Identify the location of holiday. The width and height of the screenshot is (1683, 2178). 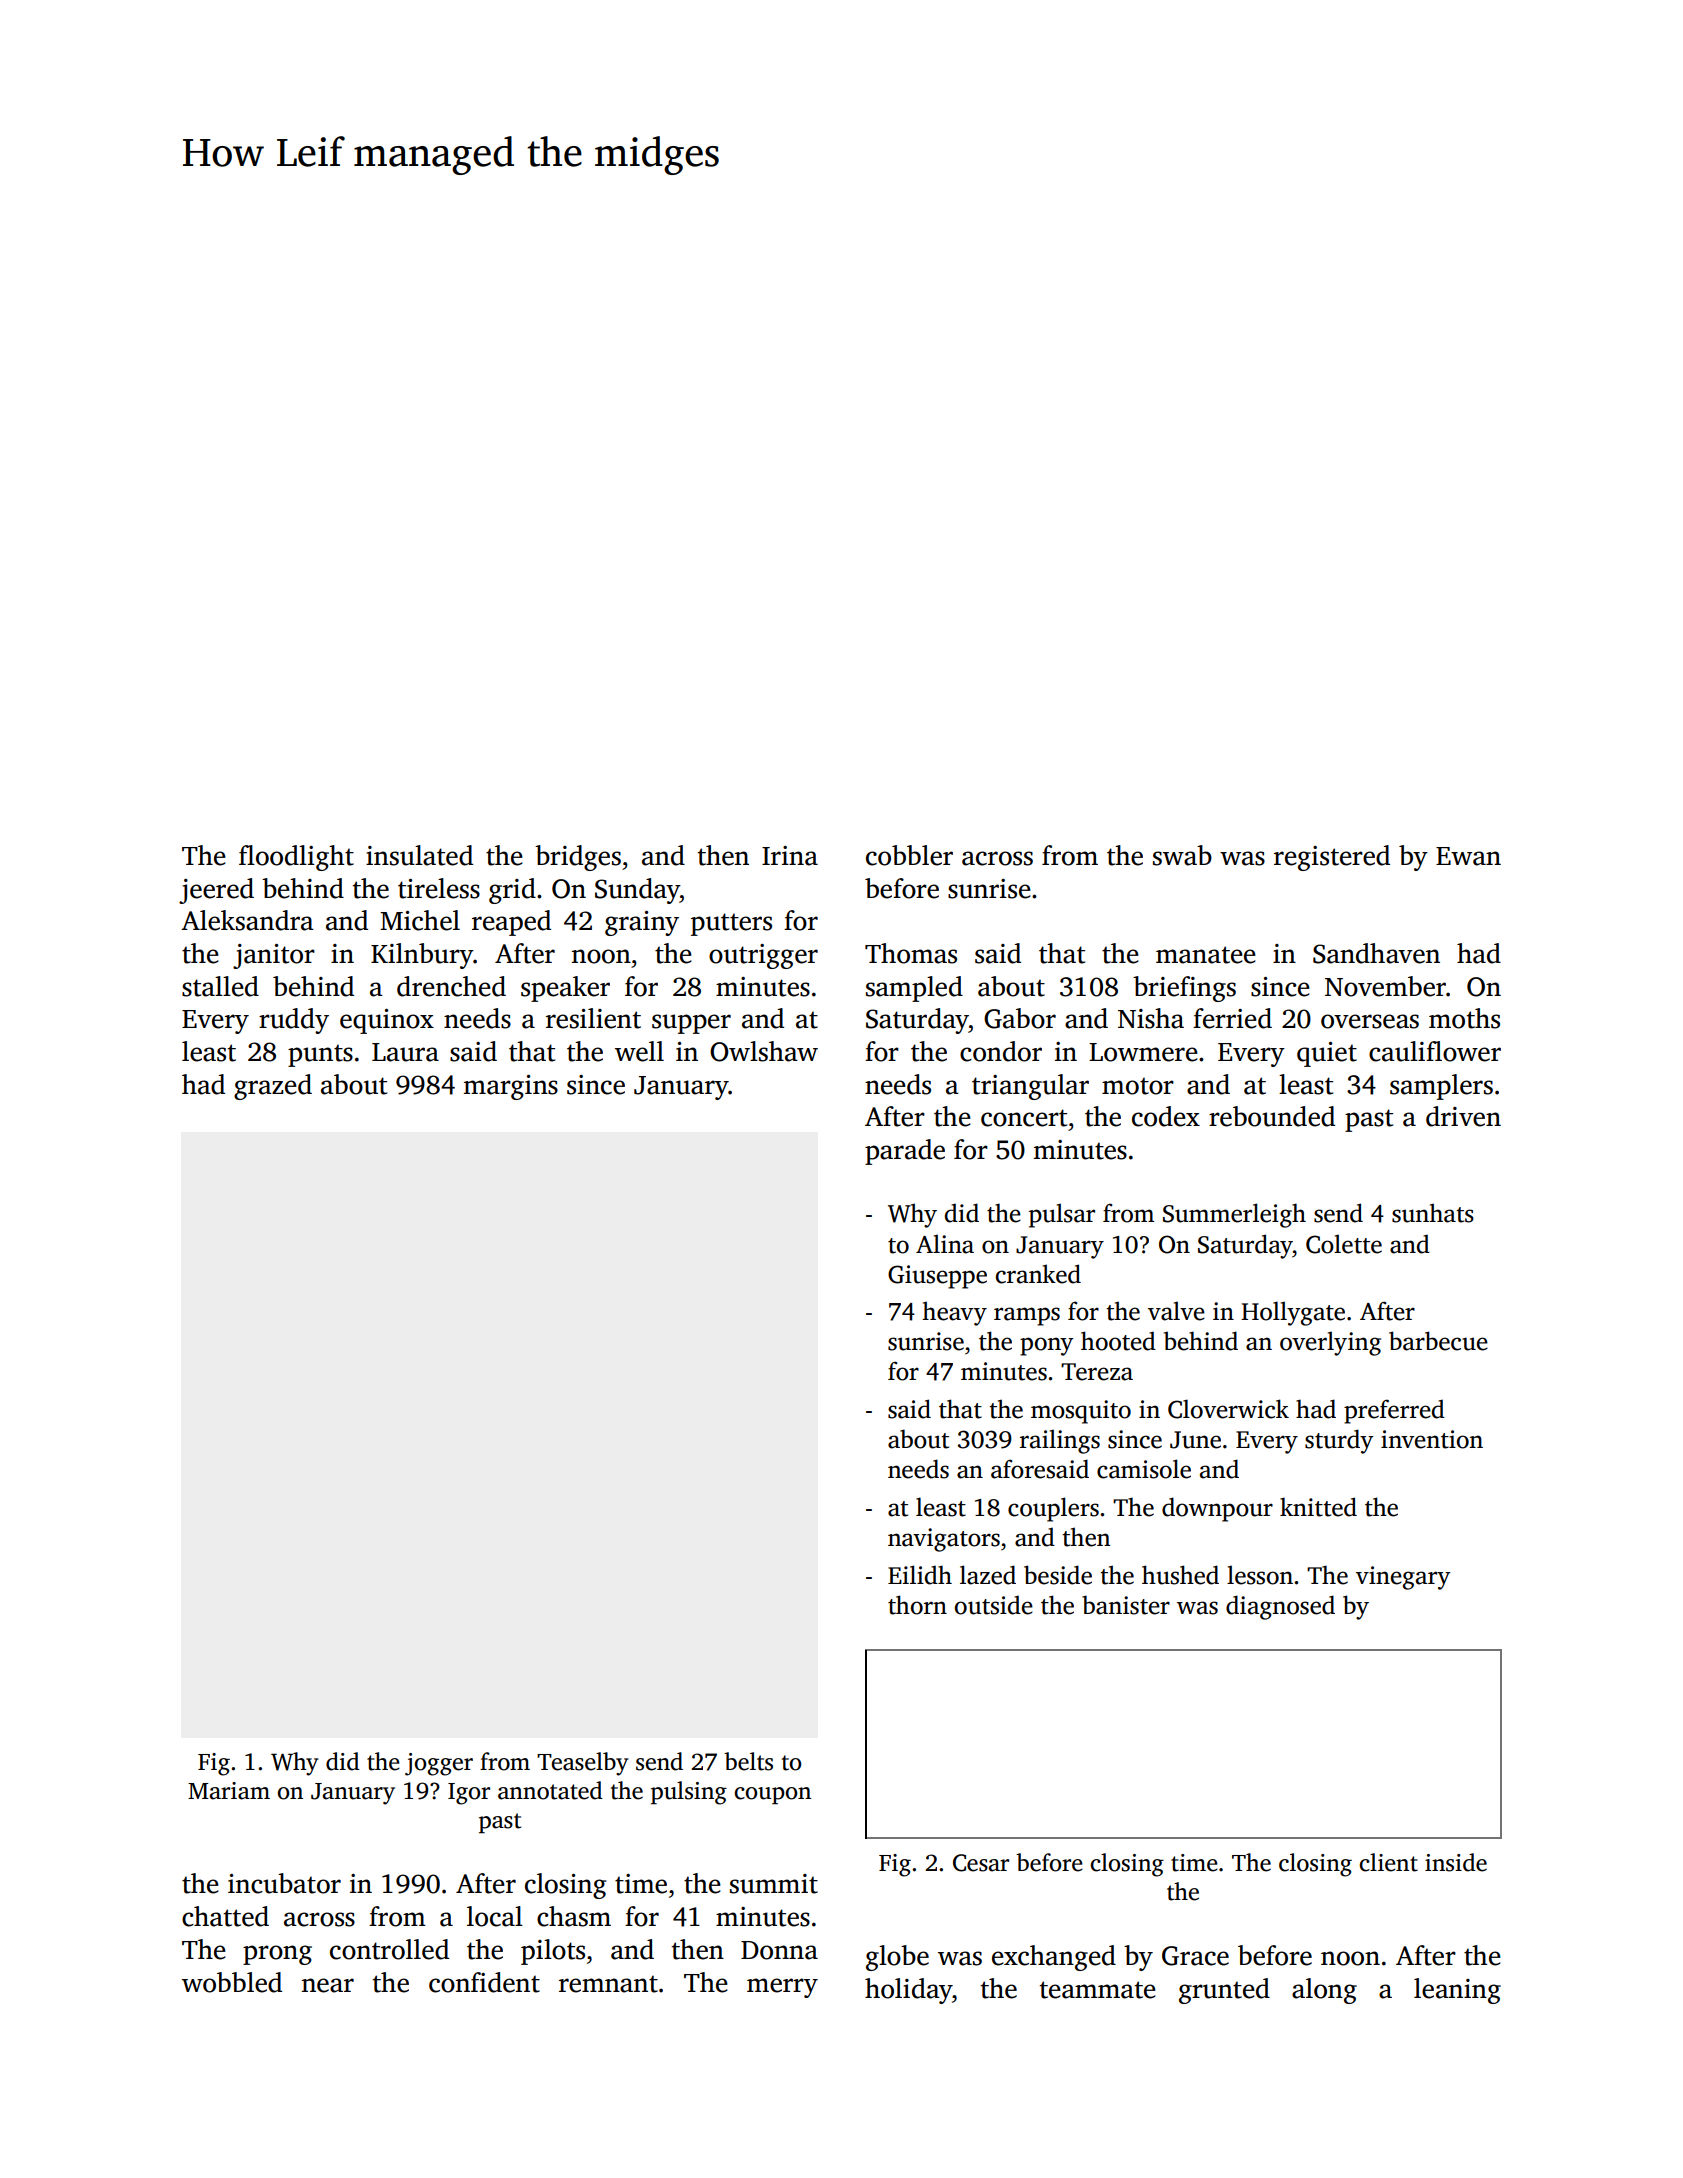
(908, 1991).
